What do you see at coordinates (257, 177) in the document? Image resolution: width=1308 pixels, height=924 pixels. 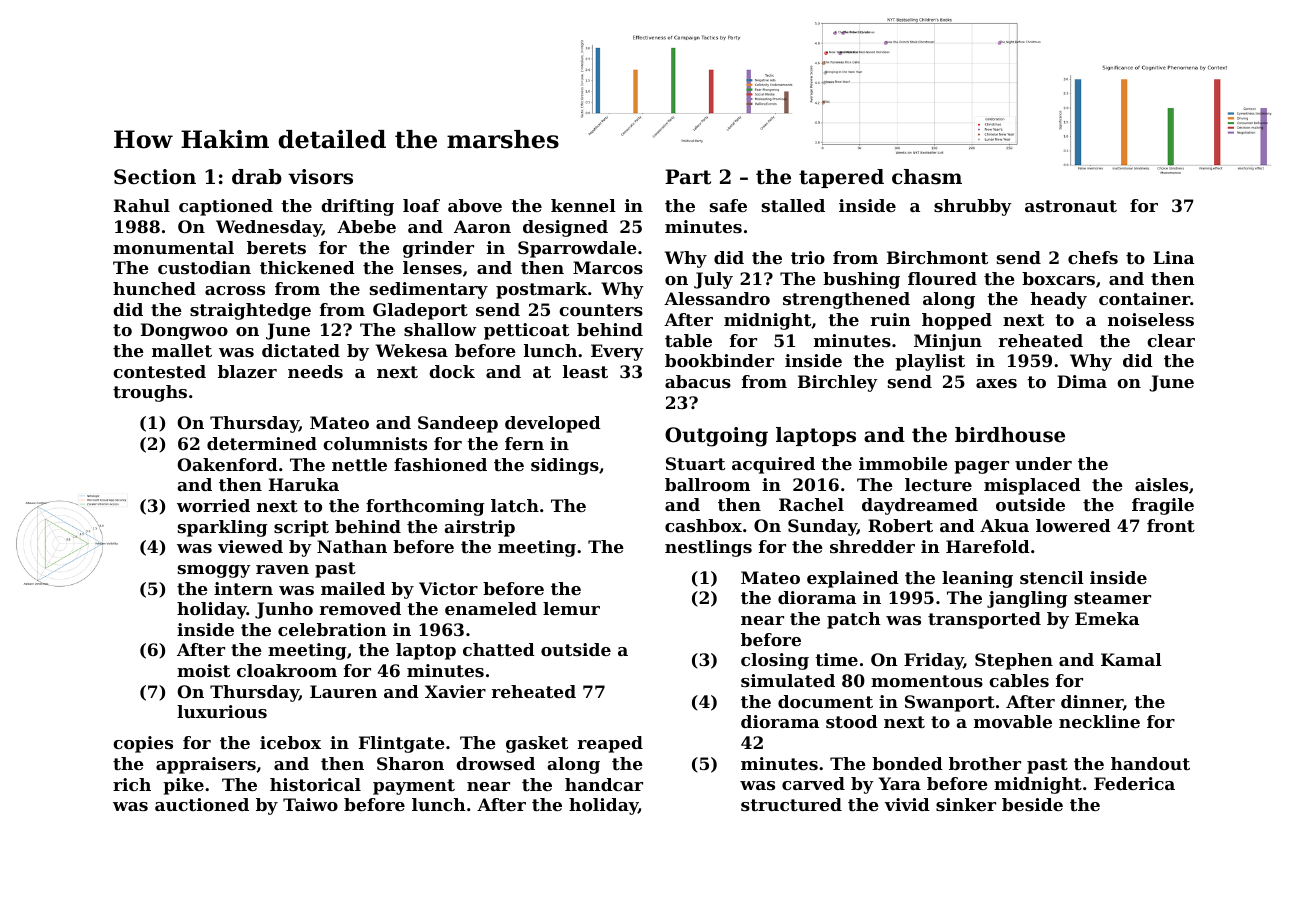 I see `drab` at bounding box center [257, 177].
